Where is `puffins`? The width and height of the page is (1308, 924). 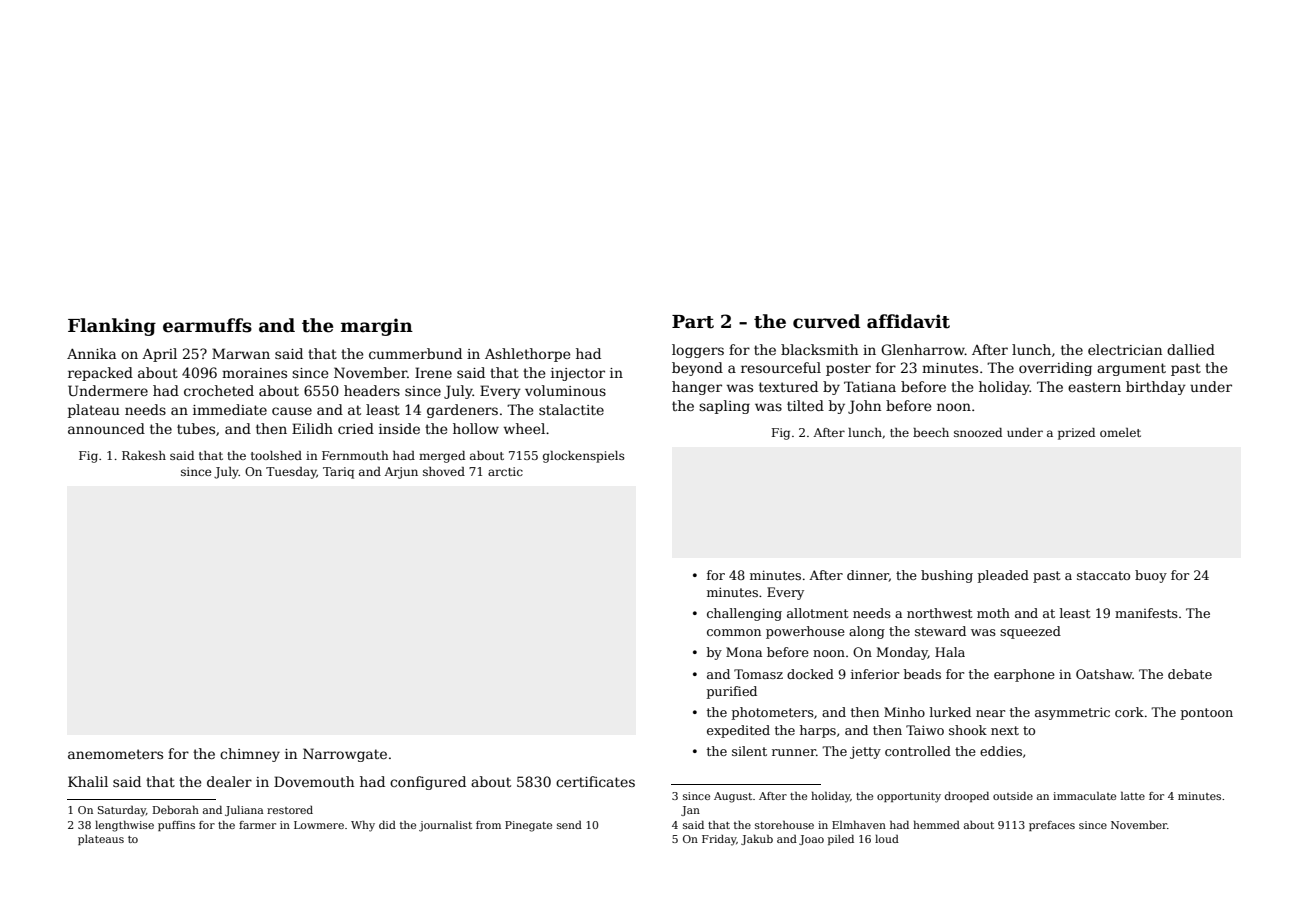
puffins is located at coordinates (176, 826).
